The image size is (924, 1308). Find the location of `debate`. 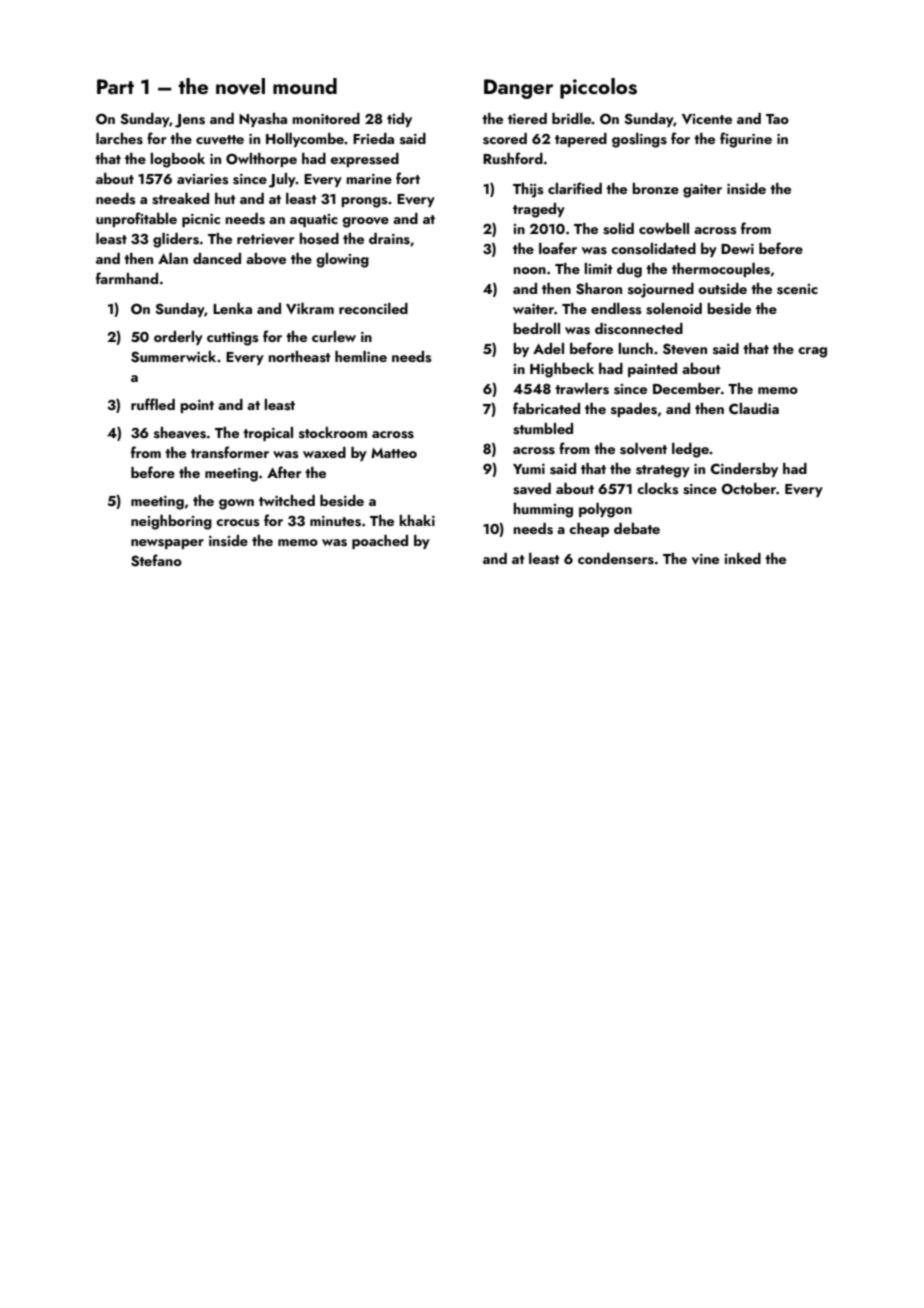

debate is located at coordinates (637, 528).
